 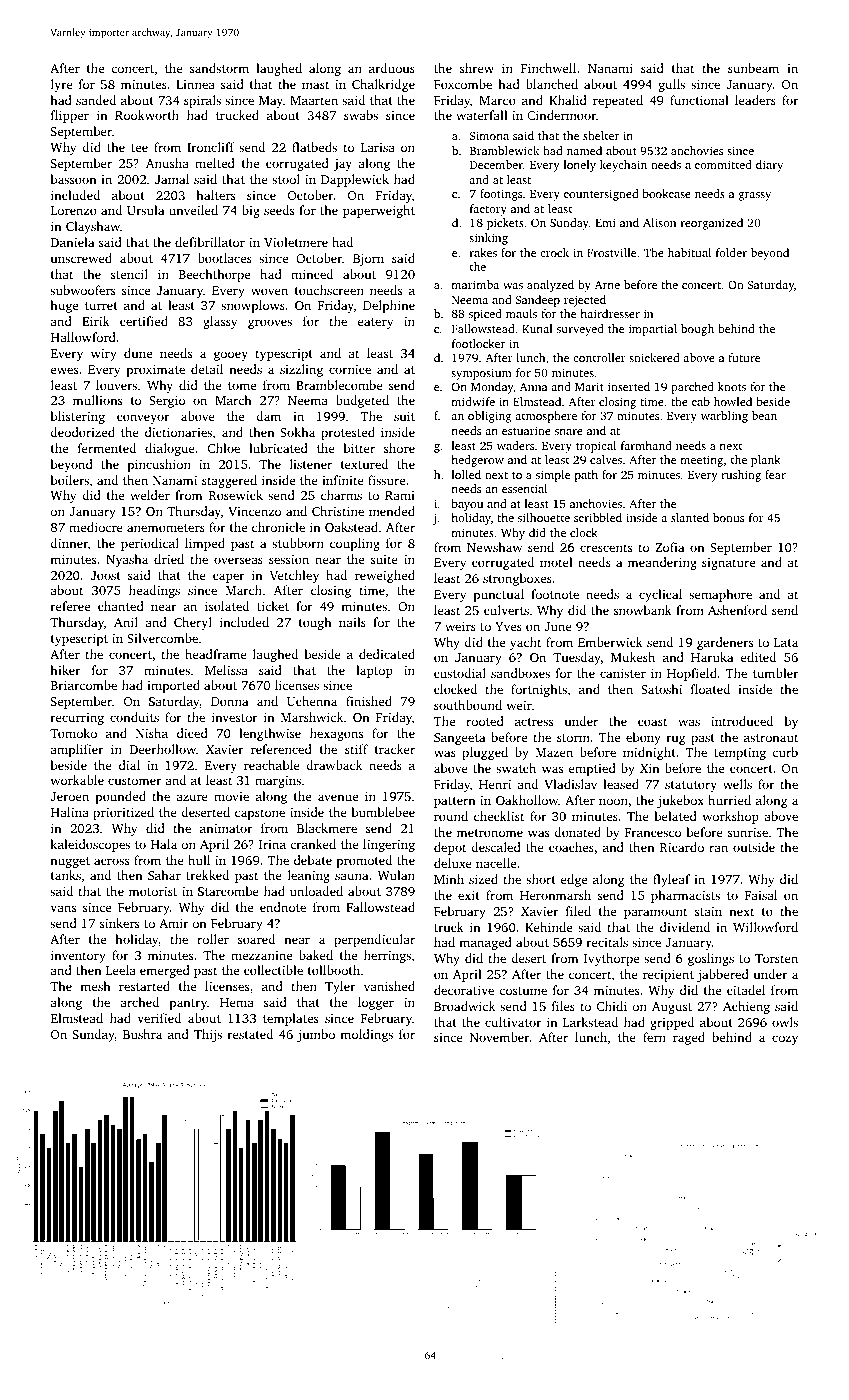 I want to click on conveyor, so click(x=143, y=419).
